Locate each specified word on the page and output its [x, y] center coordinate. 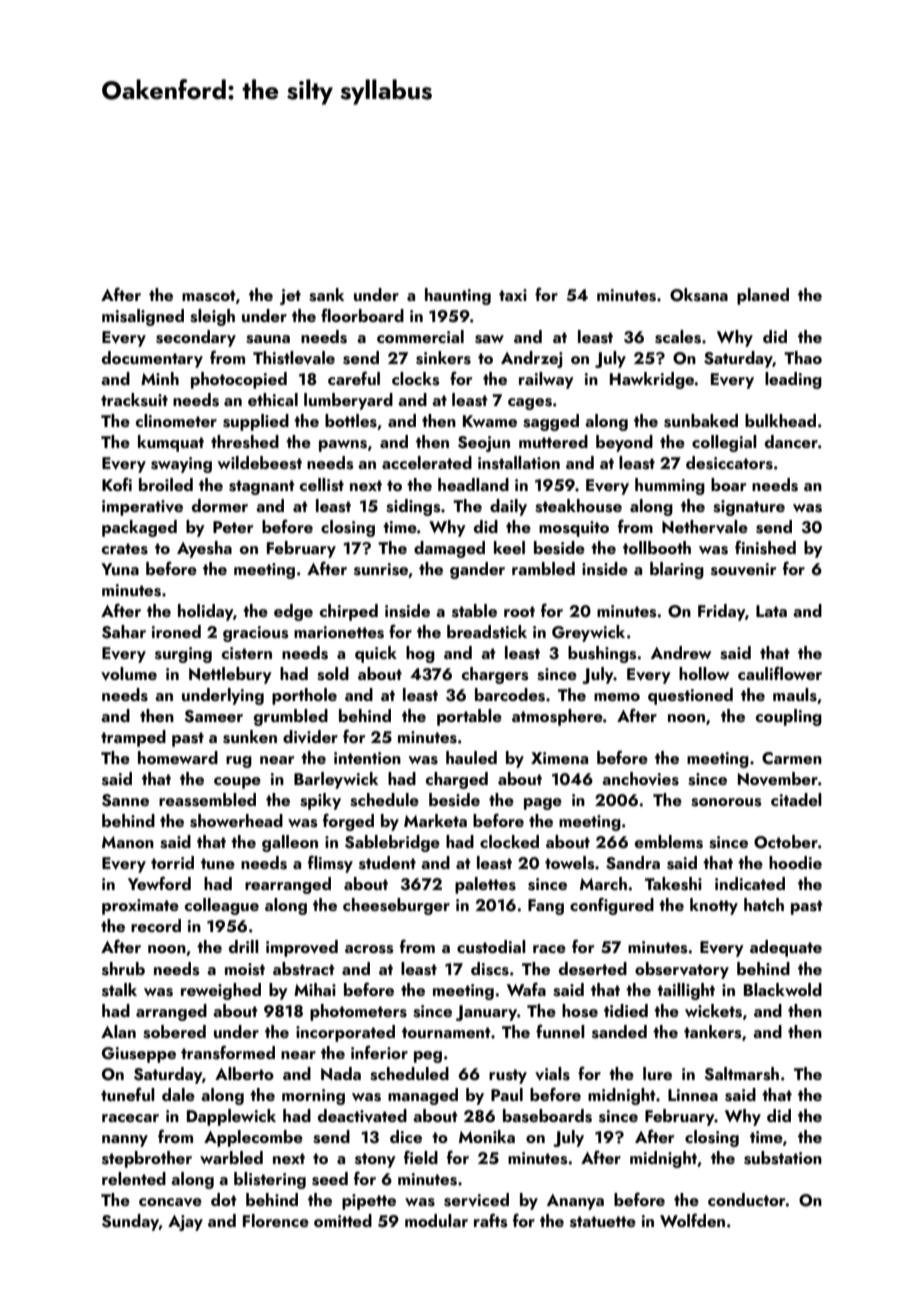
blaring [677, 570]
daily [508, 507]
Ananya [575, 1202]
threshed [245, 442]
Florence [276, 1220]
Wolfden [692, 1220]
